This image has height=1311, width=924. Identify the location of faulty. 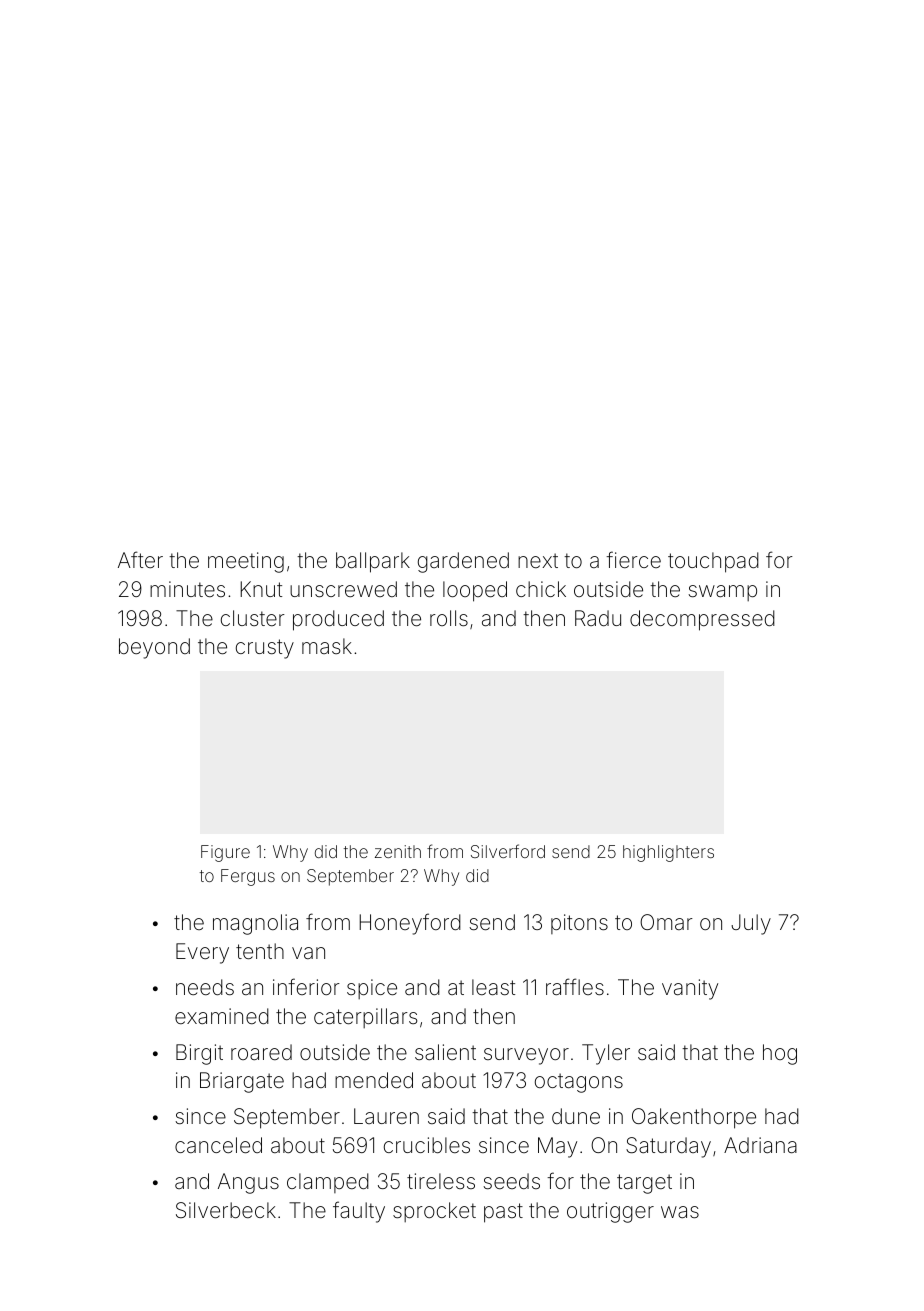
(359, 1212).
